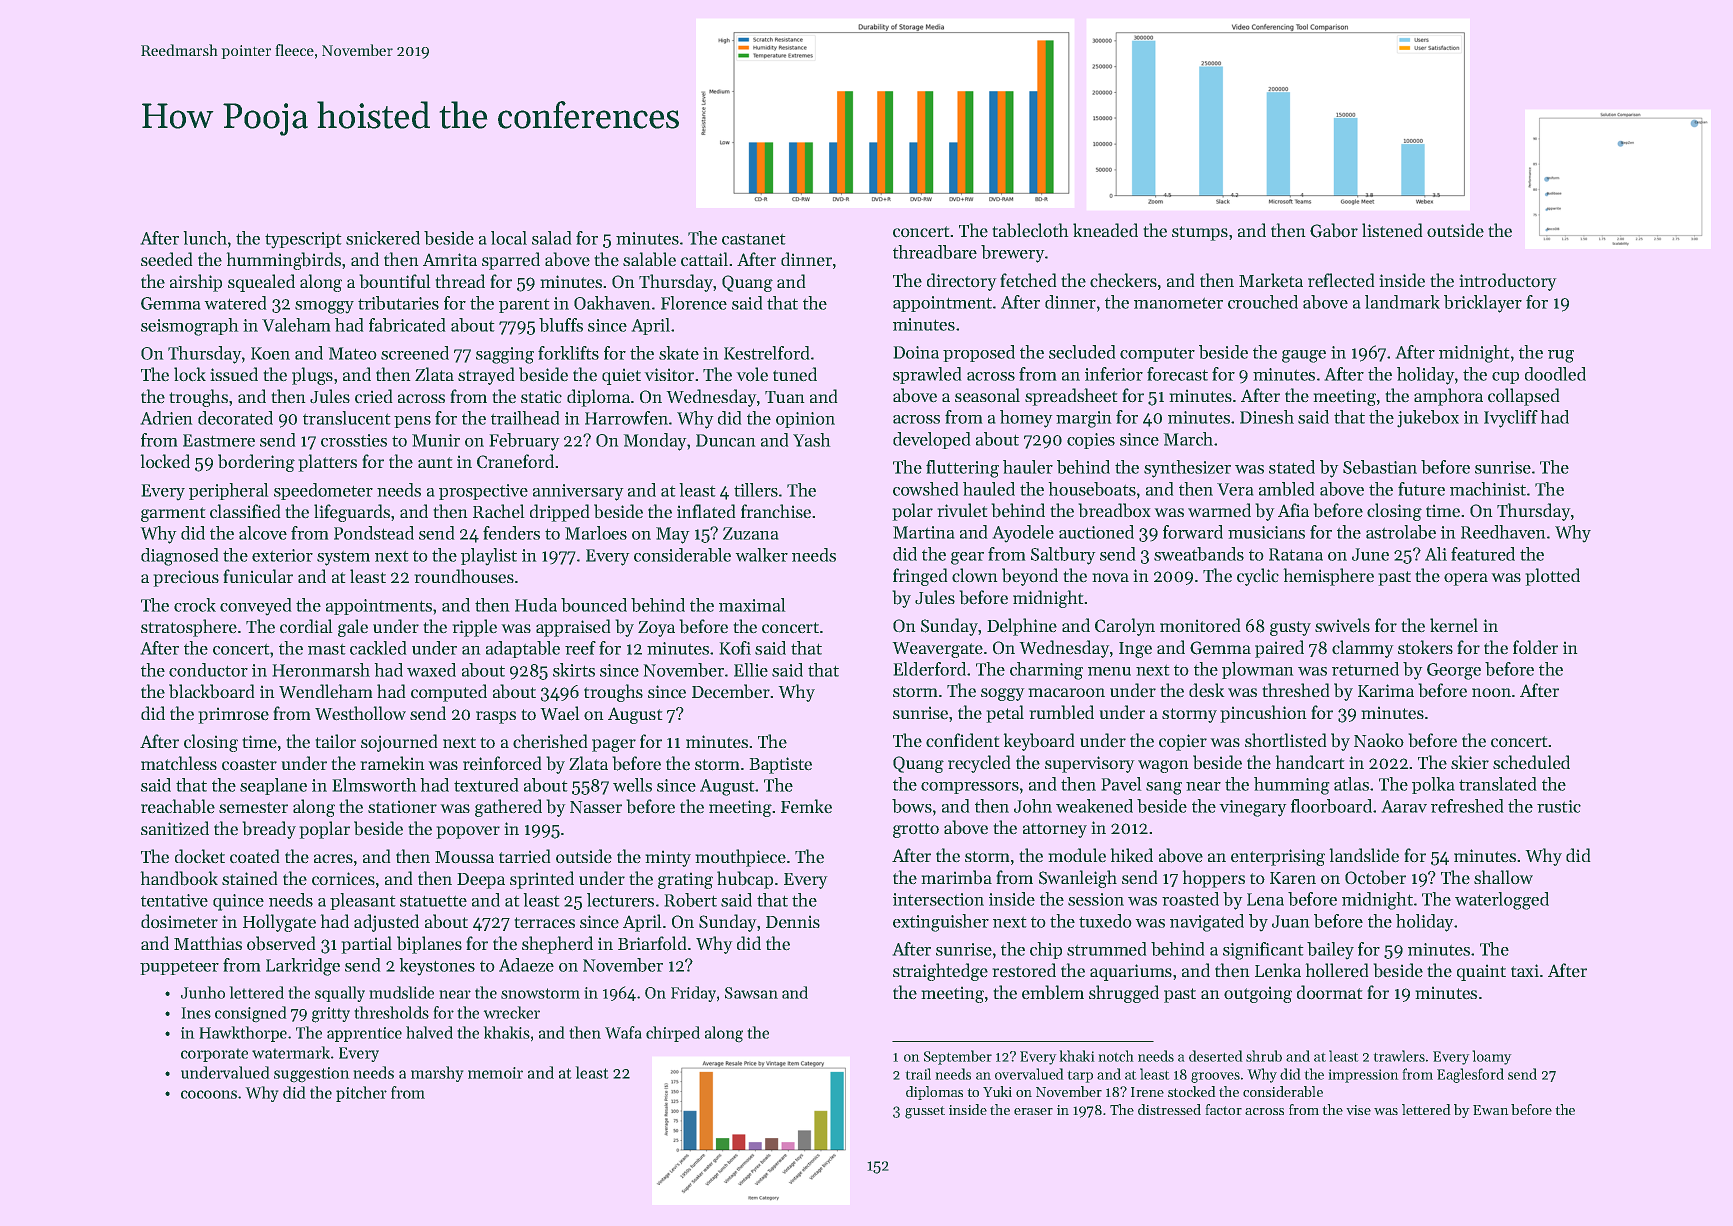 This page has width=1733, height=1226. What do you see at coordinates (383, 238) in the page?
I see `snickered` at bounding box center [383, 238].
